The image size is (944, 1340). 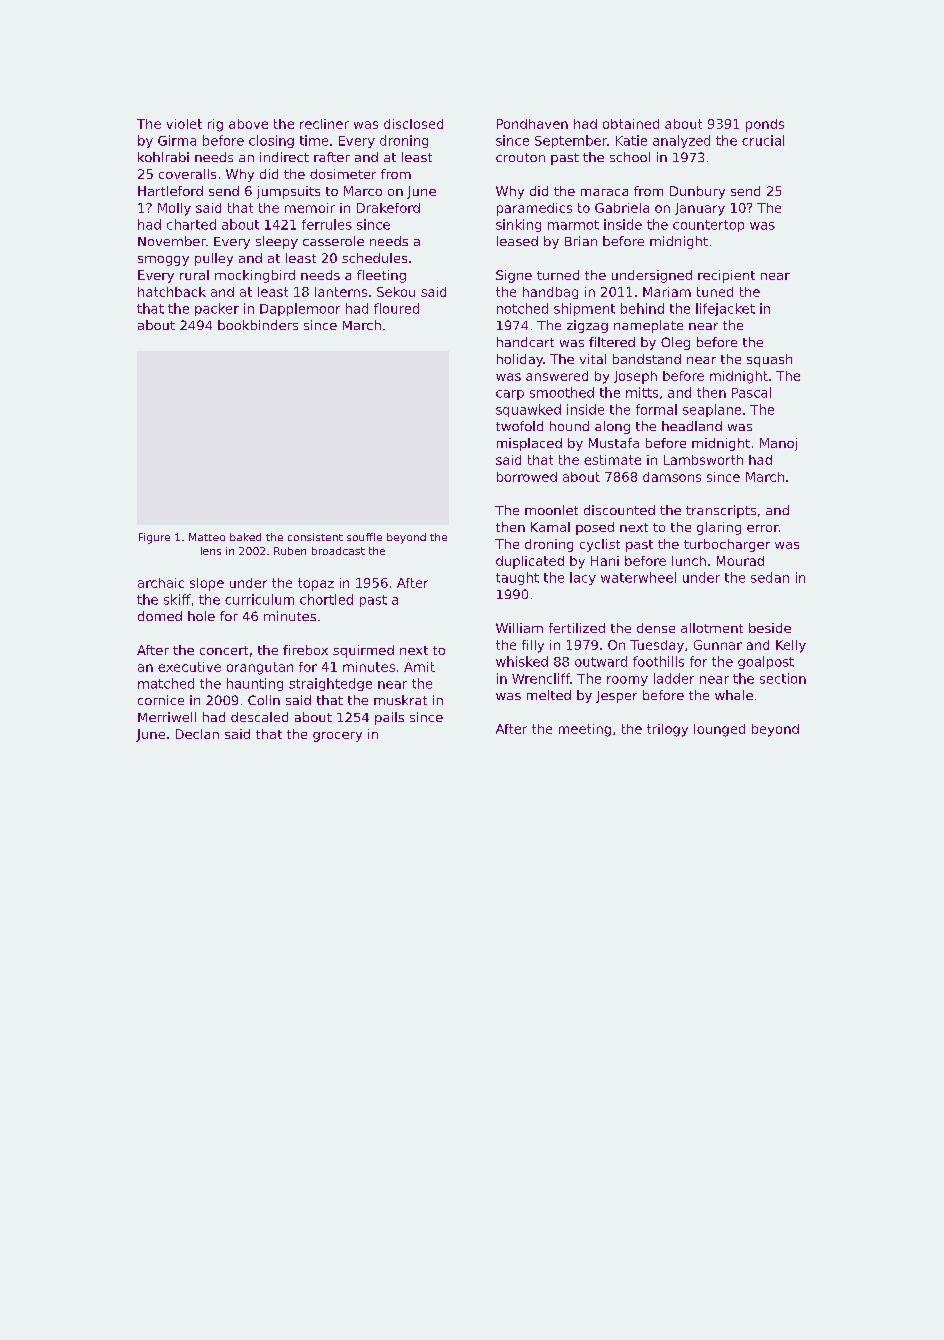 I want to click on consistent, so click(x=315, y=537).
